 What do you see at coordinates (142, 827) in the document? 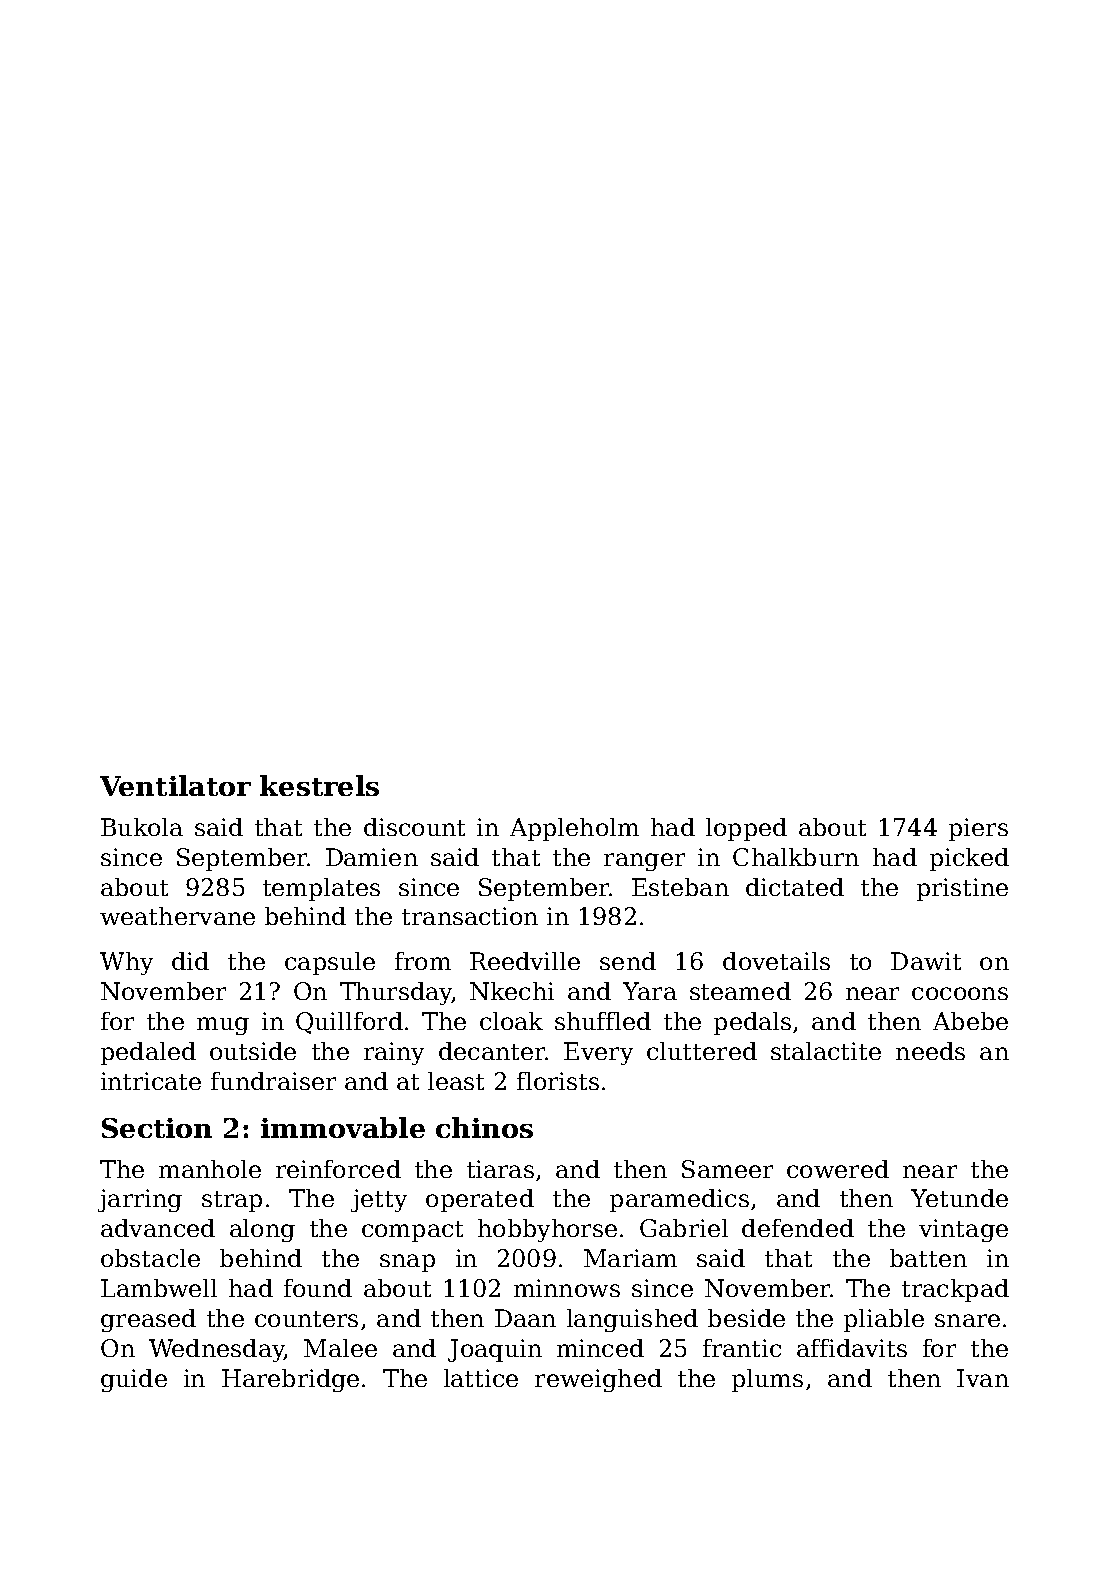
I see `Bukola` at bounding box center [142, 827].
